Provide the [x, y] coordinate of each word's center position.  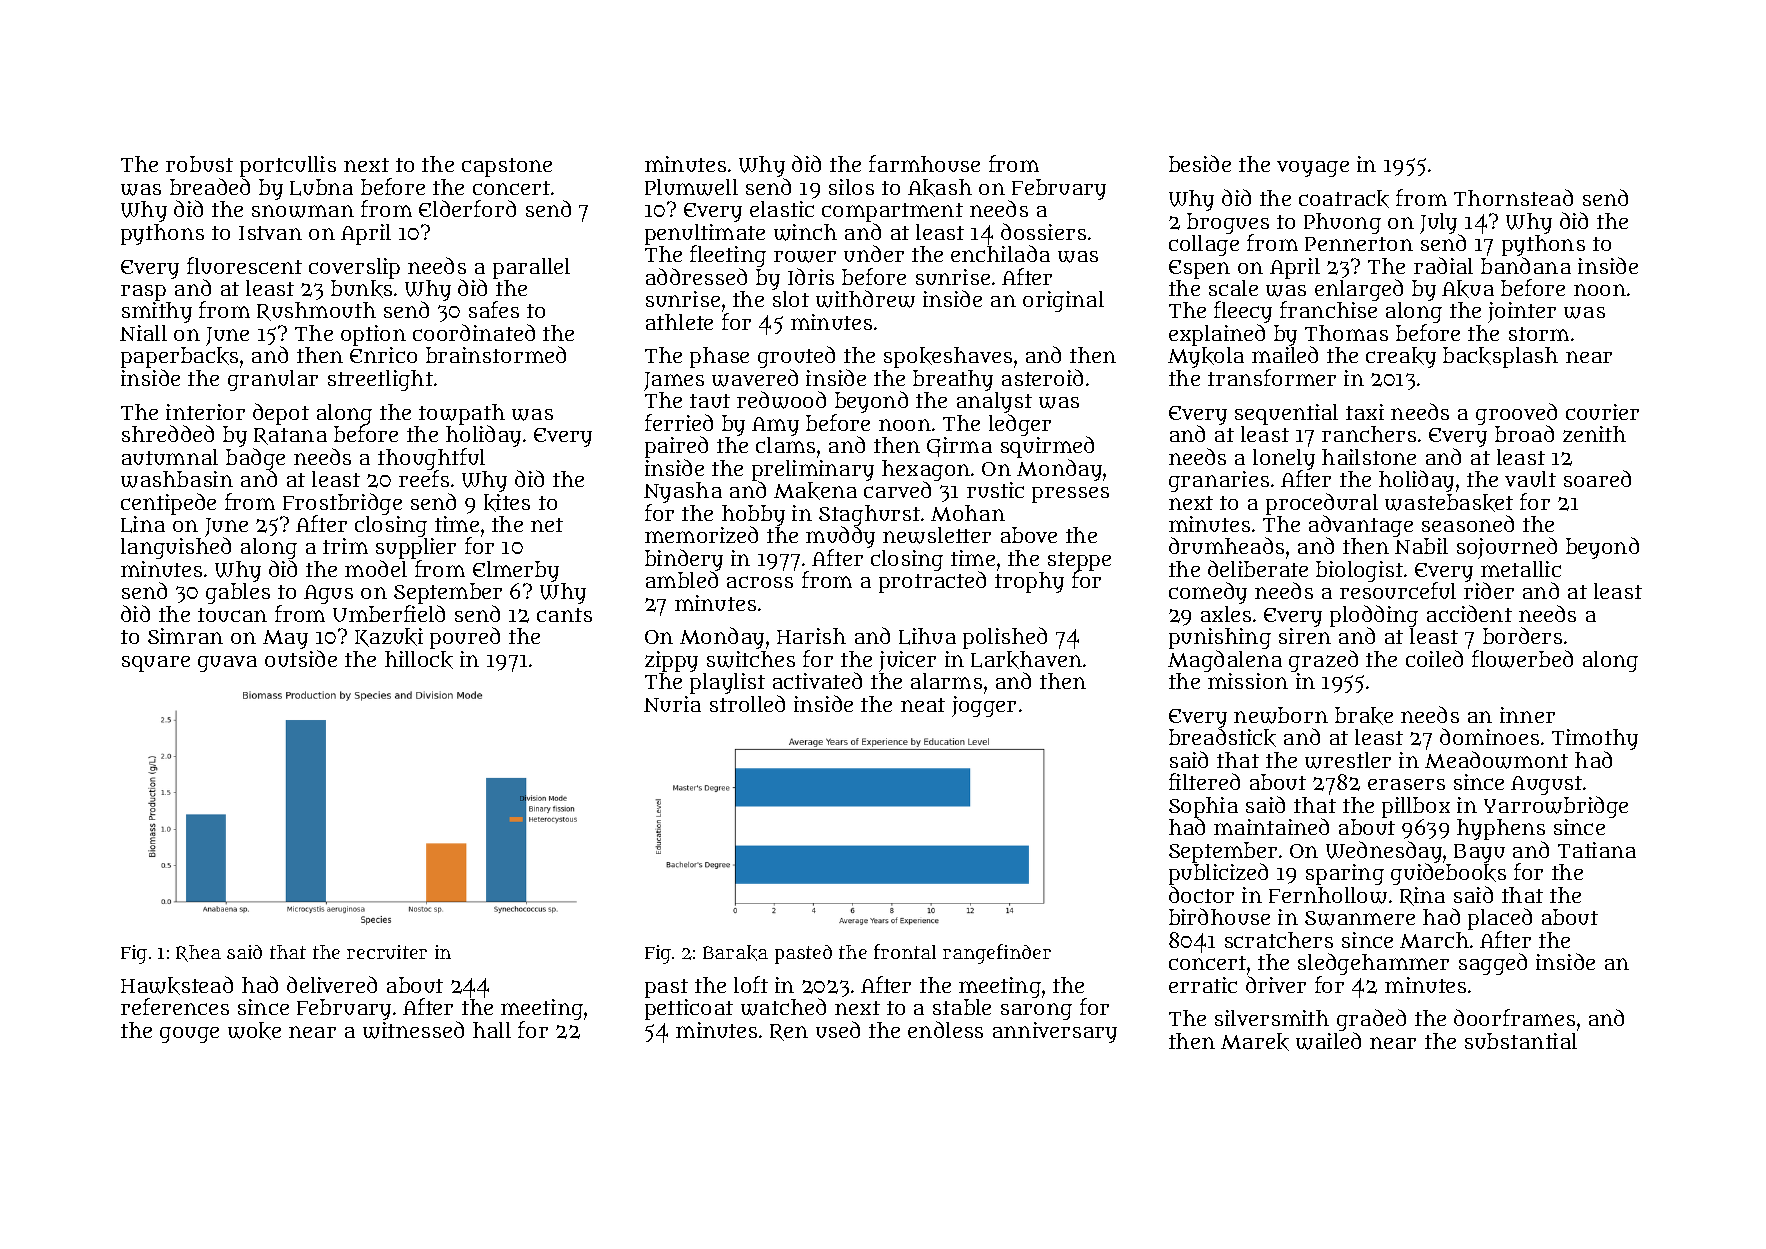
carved [897, 490]
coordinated [474, 332]
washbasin [177, 479]
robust [199, 164]
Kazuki [389, 637]
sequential [1286, 414]
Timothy [1595, 740]
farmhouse [924, 163]
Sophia [1203, 808]
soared [1597, 478]
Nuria [672, 704]
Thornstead [1513, 197]
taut [710, 401]
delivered [332, 984]
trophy [1029, 582]
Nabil [1421, 546]
